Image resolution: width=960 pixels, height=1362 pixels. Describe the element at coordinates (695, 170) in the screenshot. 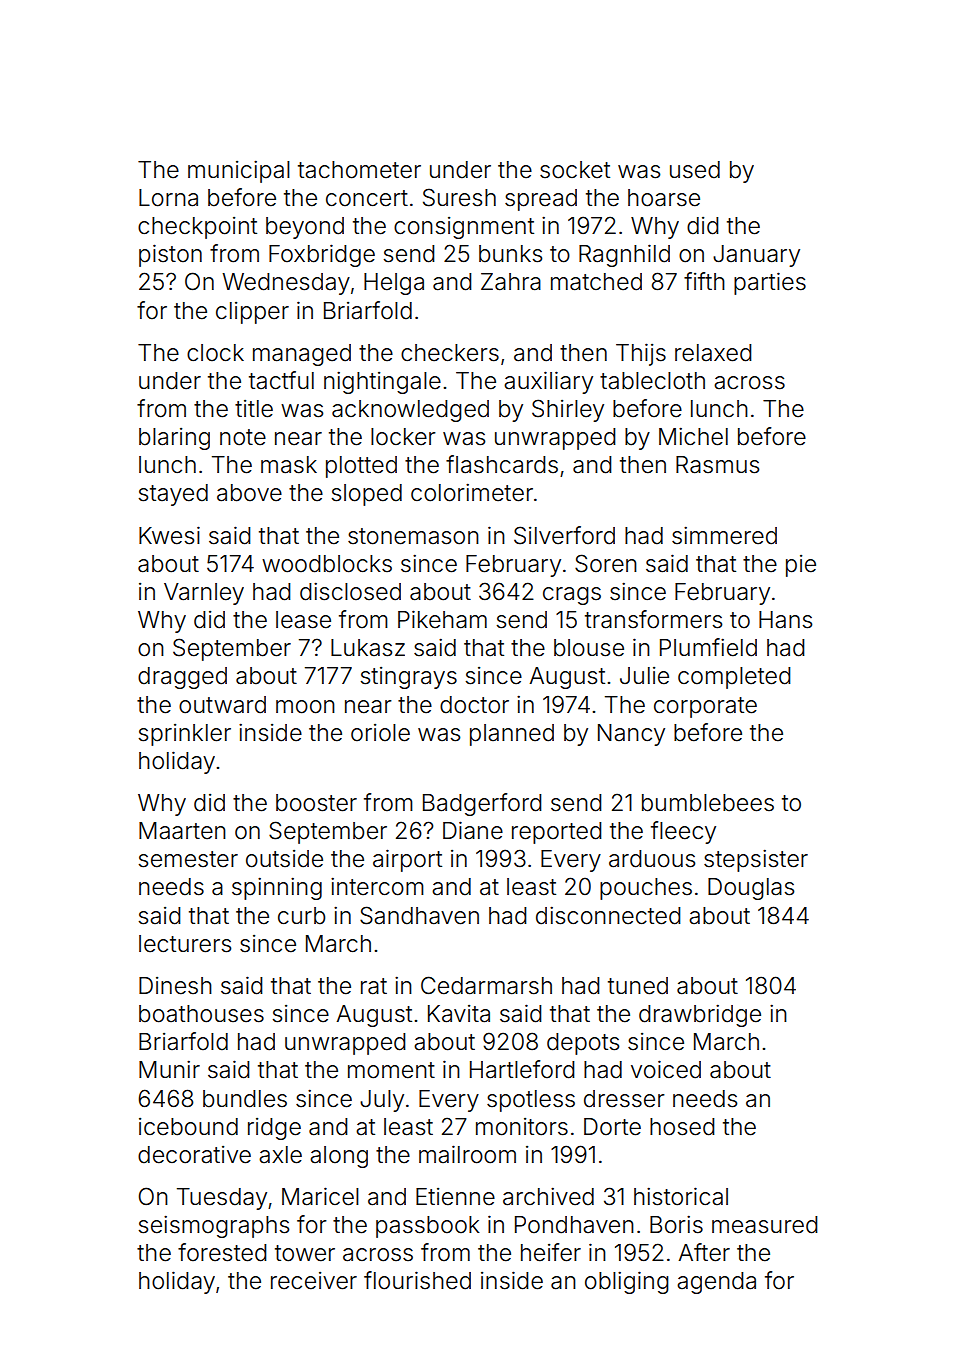

I see `used` at that location.
